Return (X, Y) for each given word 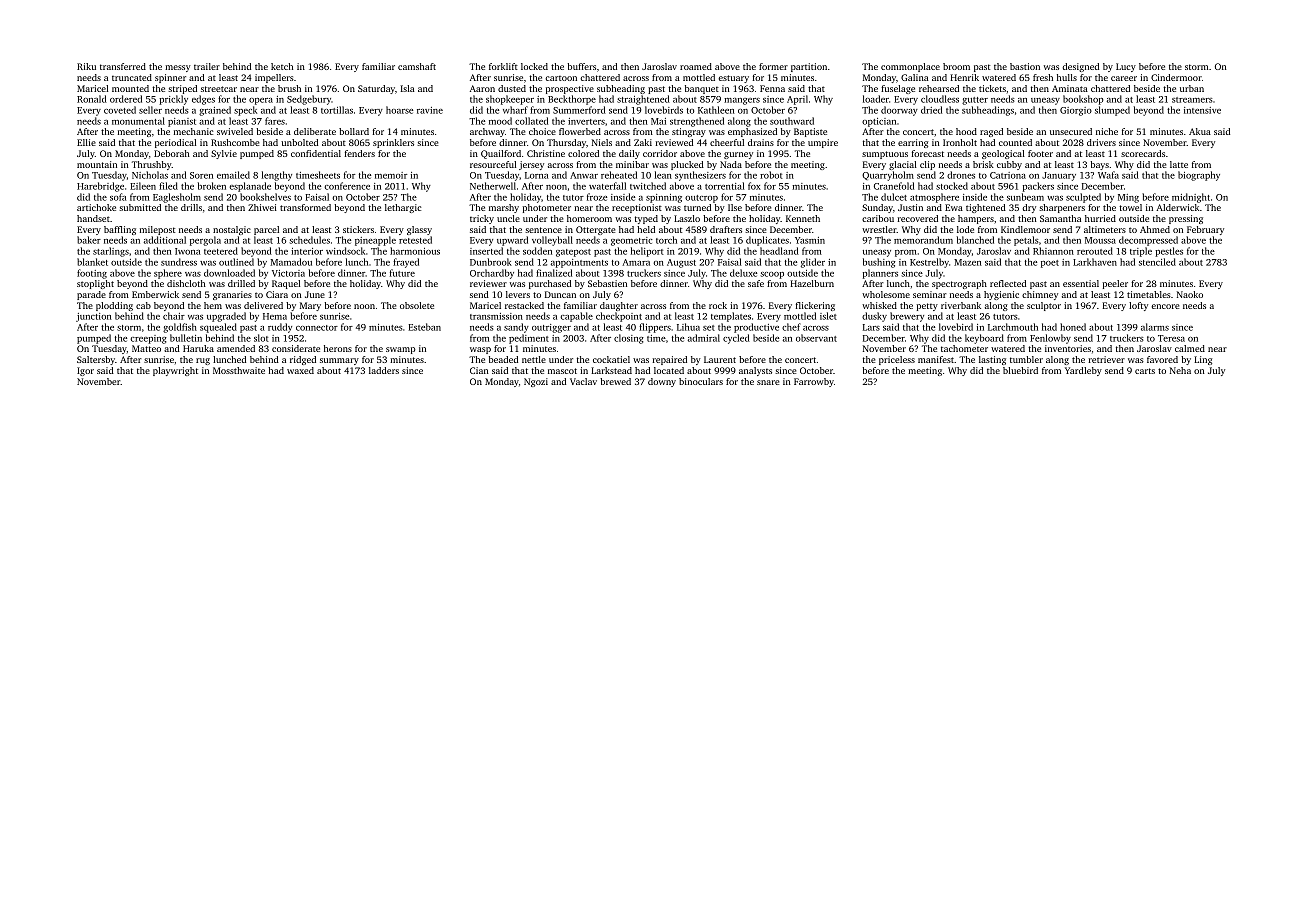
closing (629, 339)
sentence (543, 230)
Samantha (1060, 218)
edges (203, 100)
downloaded (229, 273)
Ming (1128, 198)
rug (203, 361)
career (1124, 78)
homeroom (589, 218)
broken (212, 186)
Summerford (579, 110)
